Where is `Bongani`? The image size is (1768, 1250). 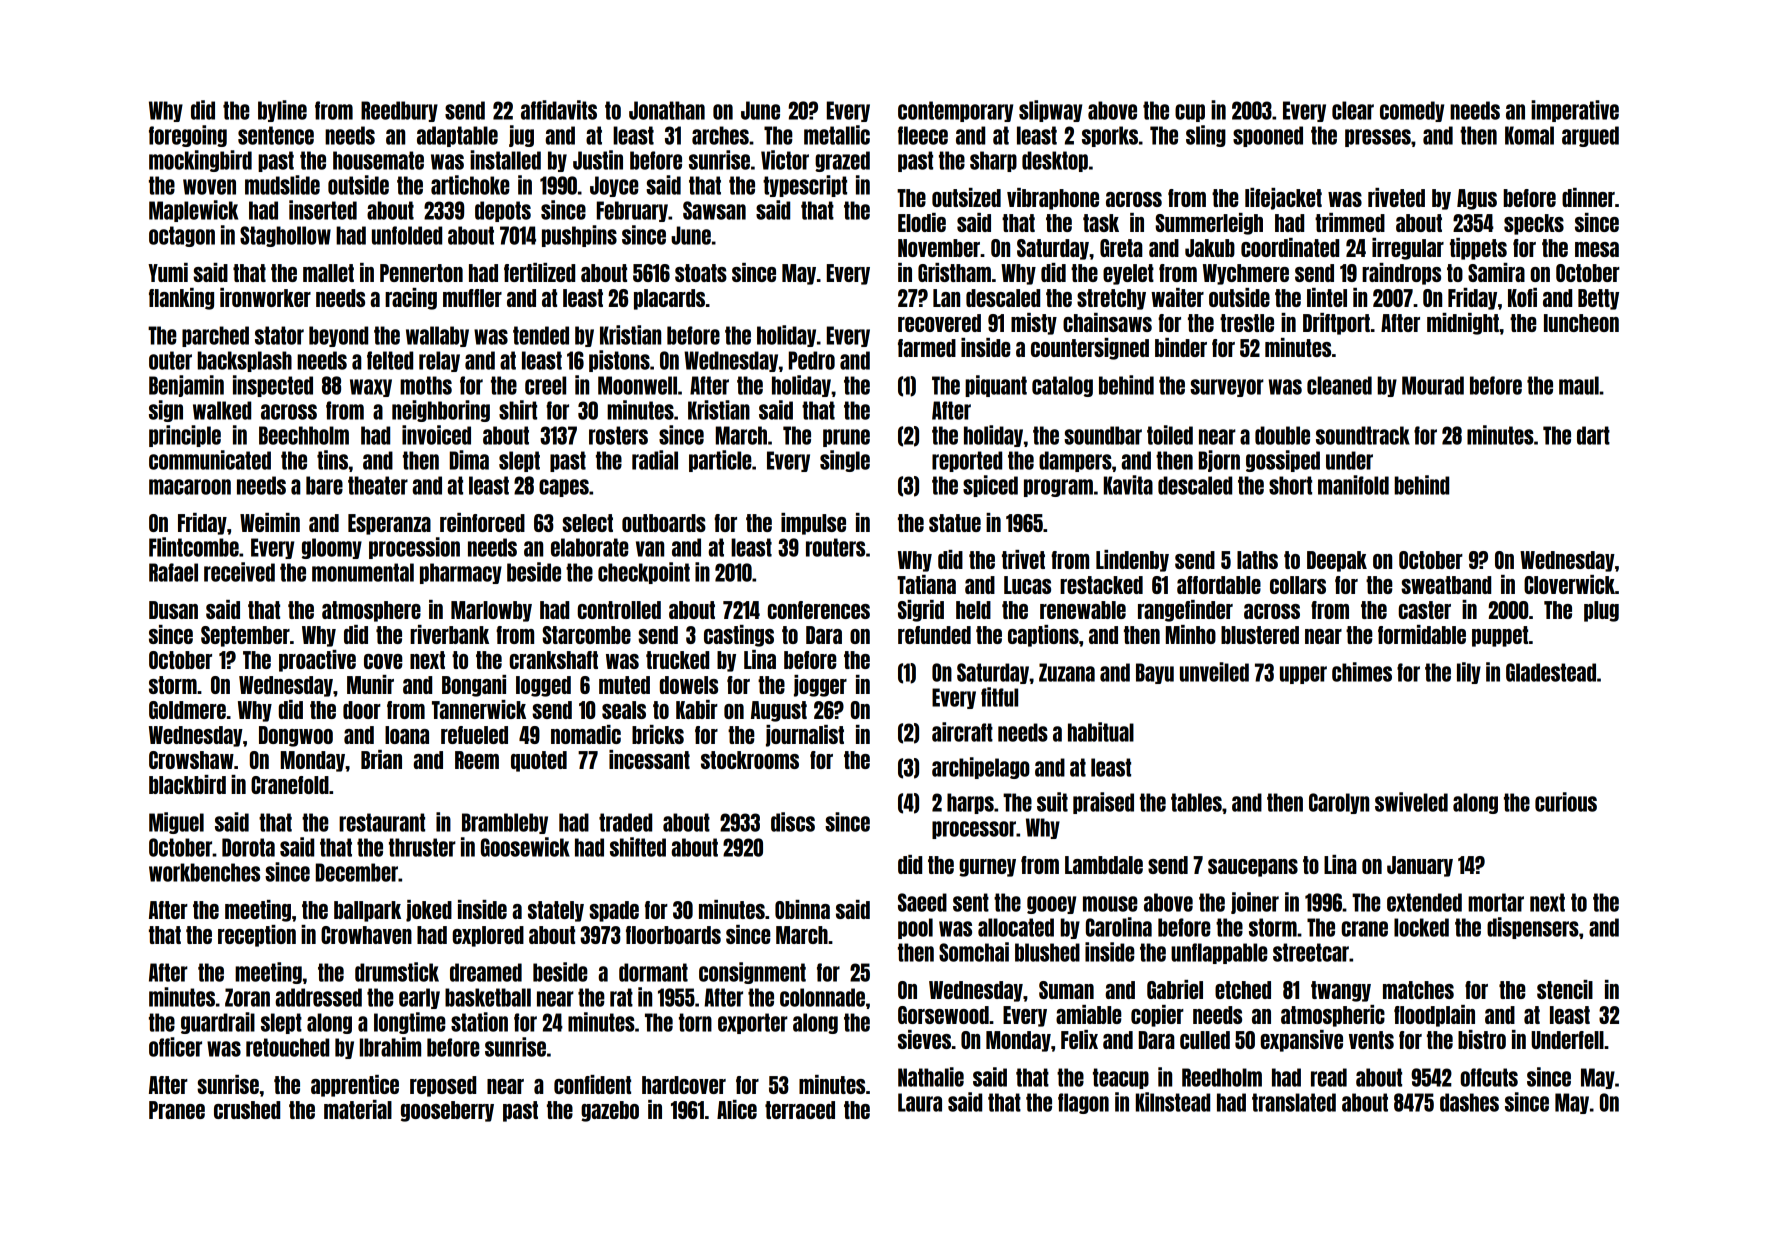 Bongani is located at coordinates (474, 686).
